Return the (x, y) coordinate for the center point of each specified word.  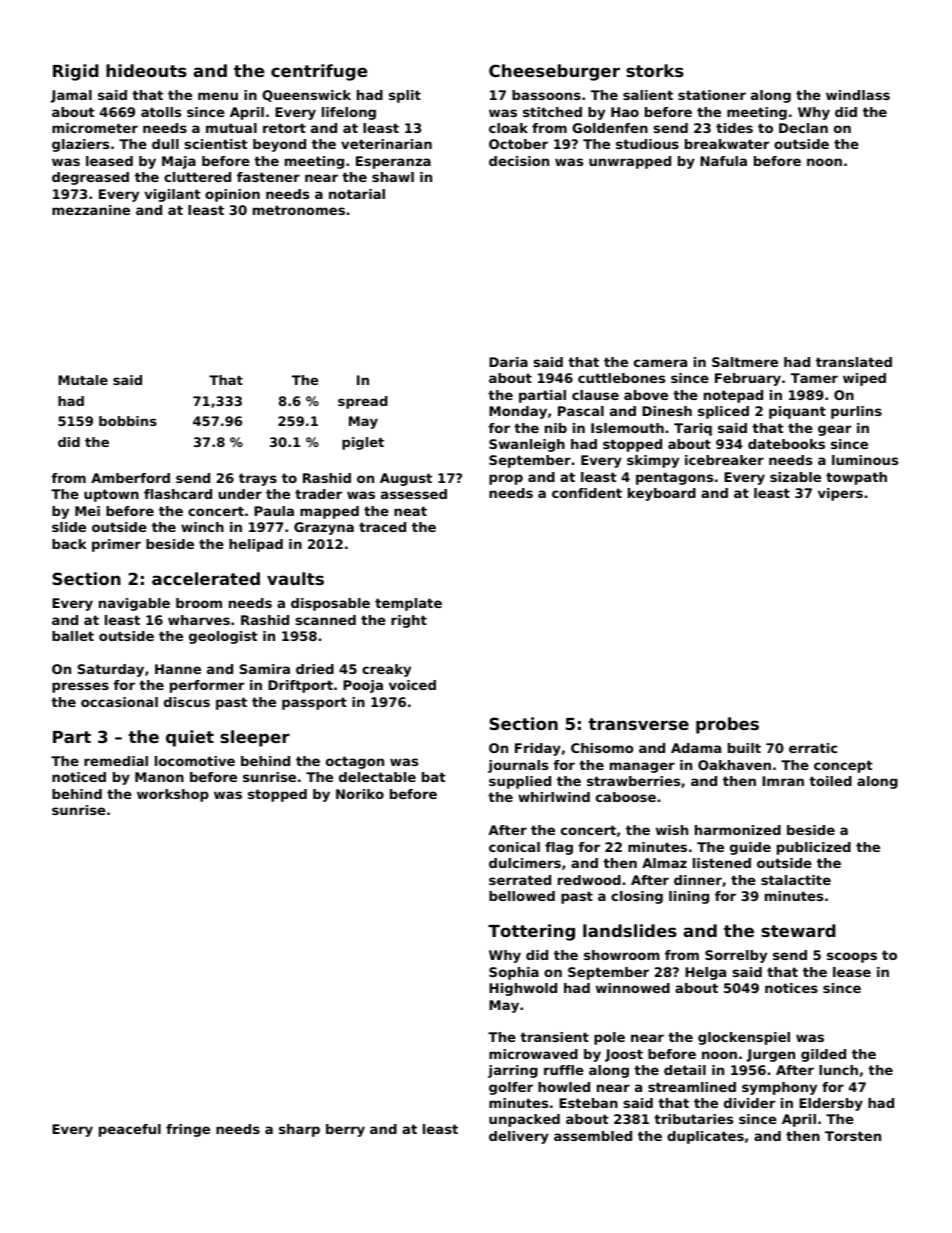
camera (660, 363)
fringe (188, 1130)
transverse (638, 724)
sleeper (255, 738)
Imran (783, 781)
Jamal (71, 96)
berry (345, 1130)
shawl (393, 177)
